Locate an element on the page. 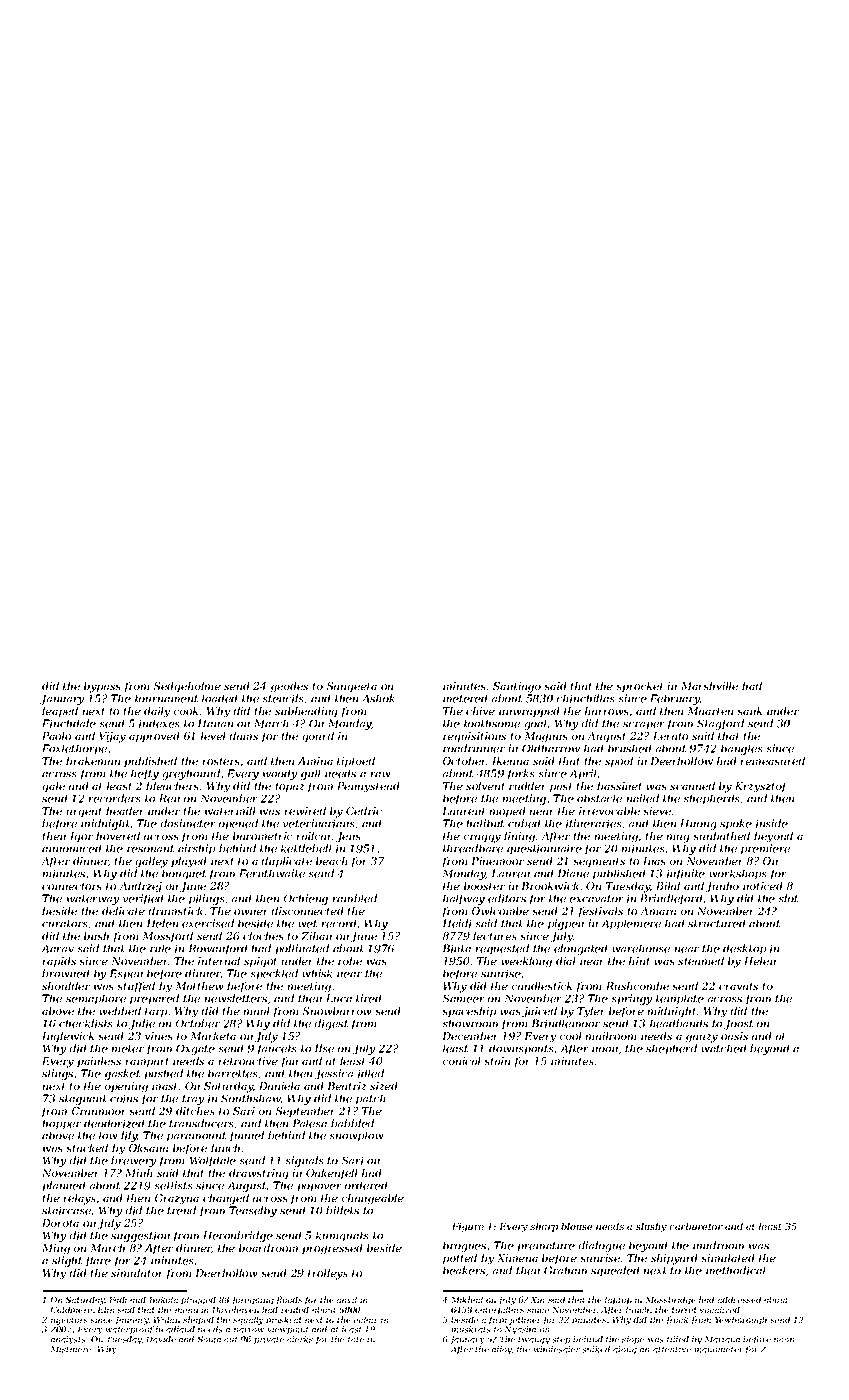 The height and width of the document is (1400, 849). geodes is located at coordinates (289, 687).
